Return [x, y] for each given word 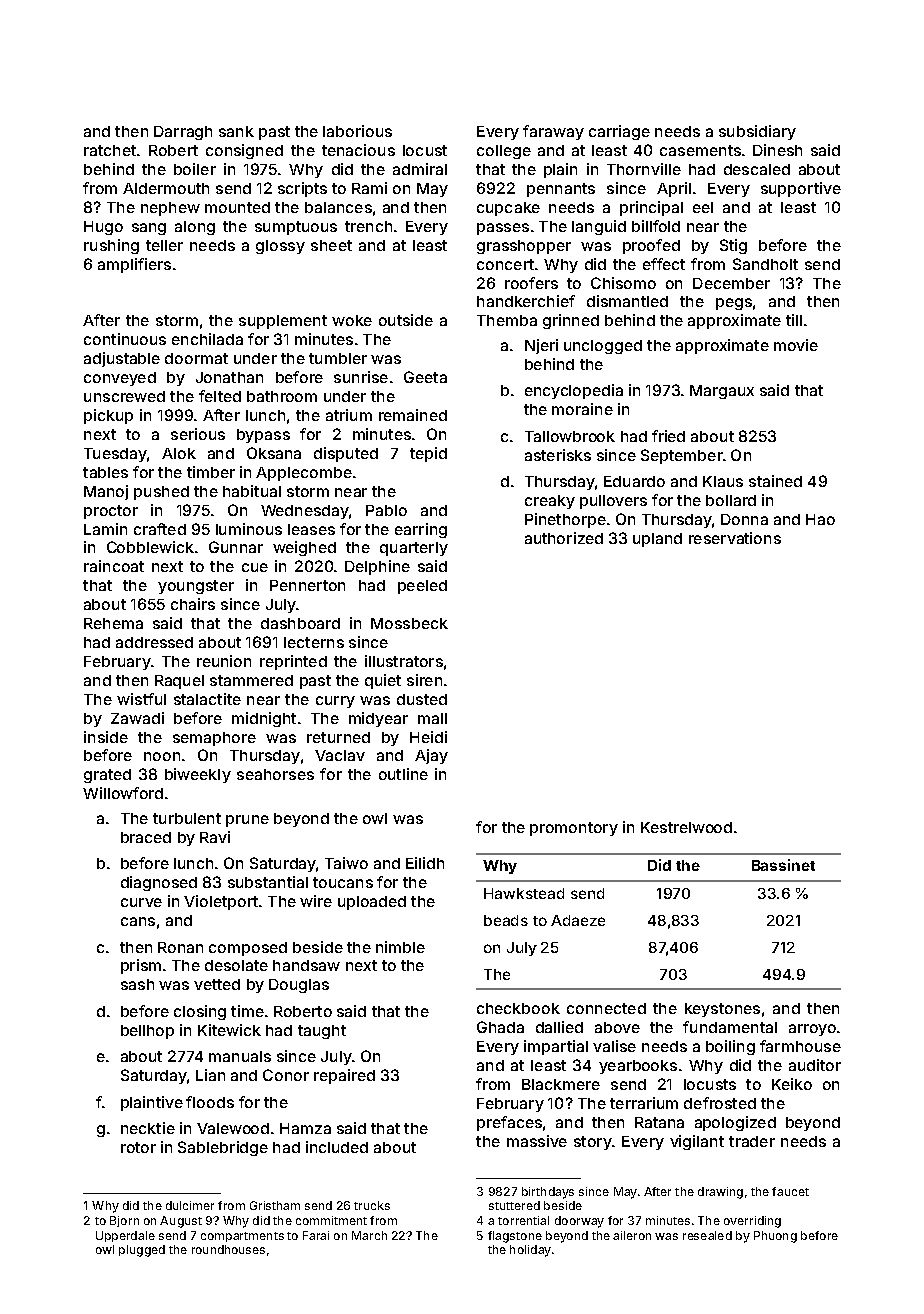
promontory [574, 829]
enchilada [207, 339]
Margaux [722, 392]
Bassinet [783, 865]
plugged [142, 1251]
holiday [530, 1251]
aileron [632, 1235]
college [504, 152]
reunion [224, 661]
